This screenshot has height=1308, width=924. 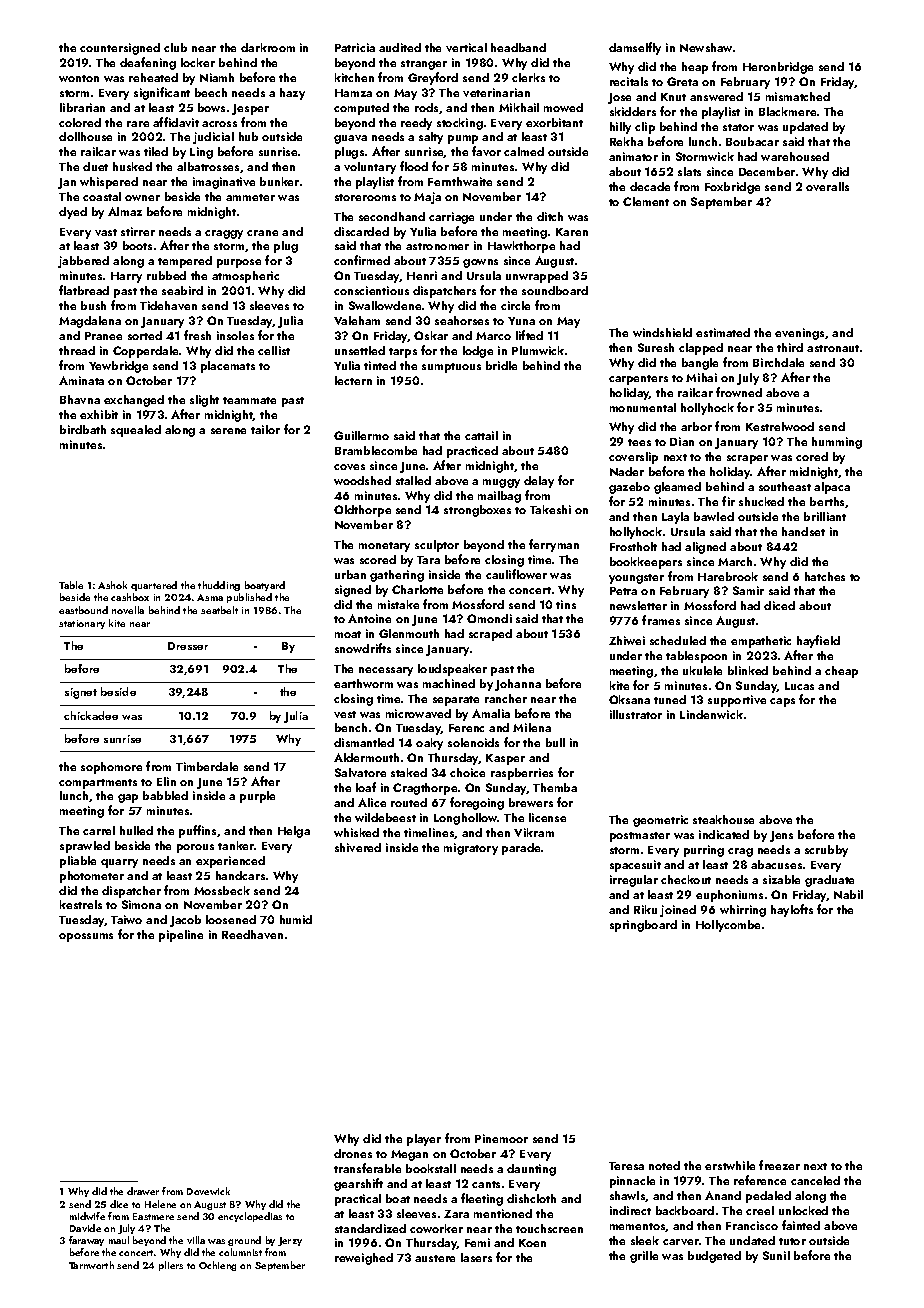 I want to click on purpose, so click(x=239, y=263).
